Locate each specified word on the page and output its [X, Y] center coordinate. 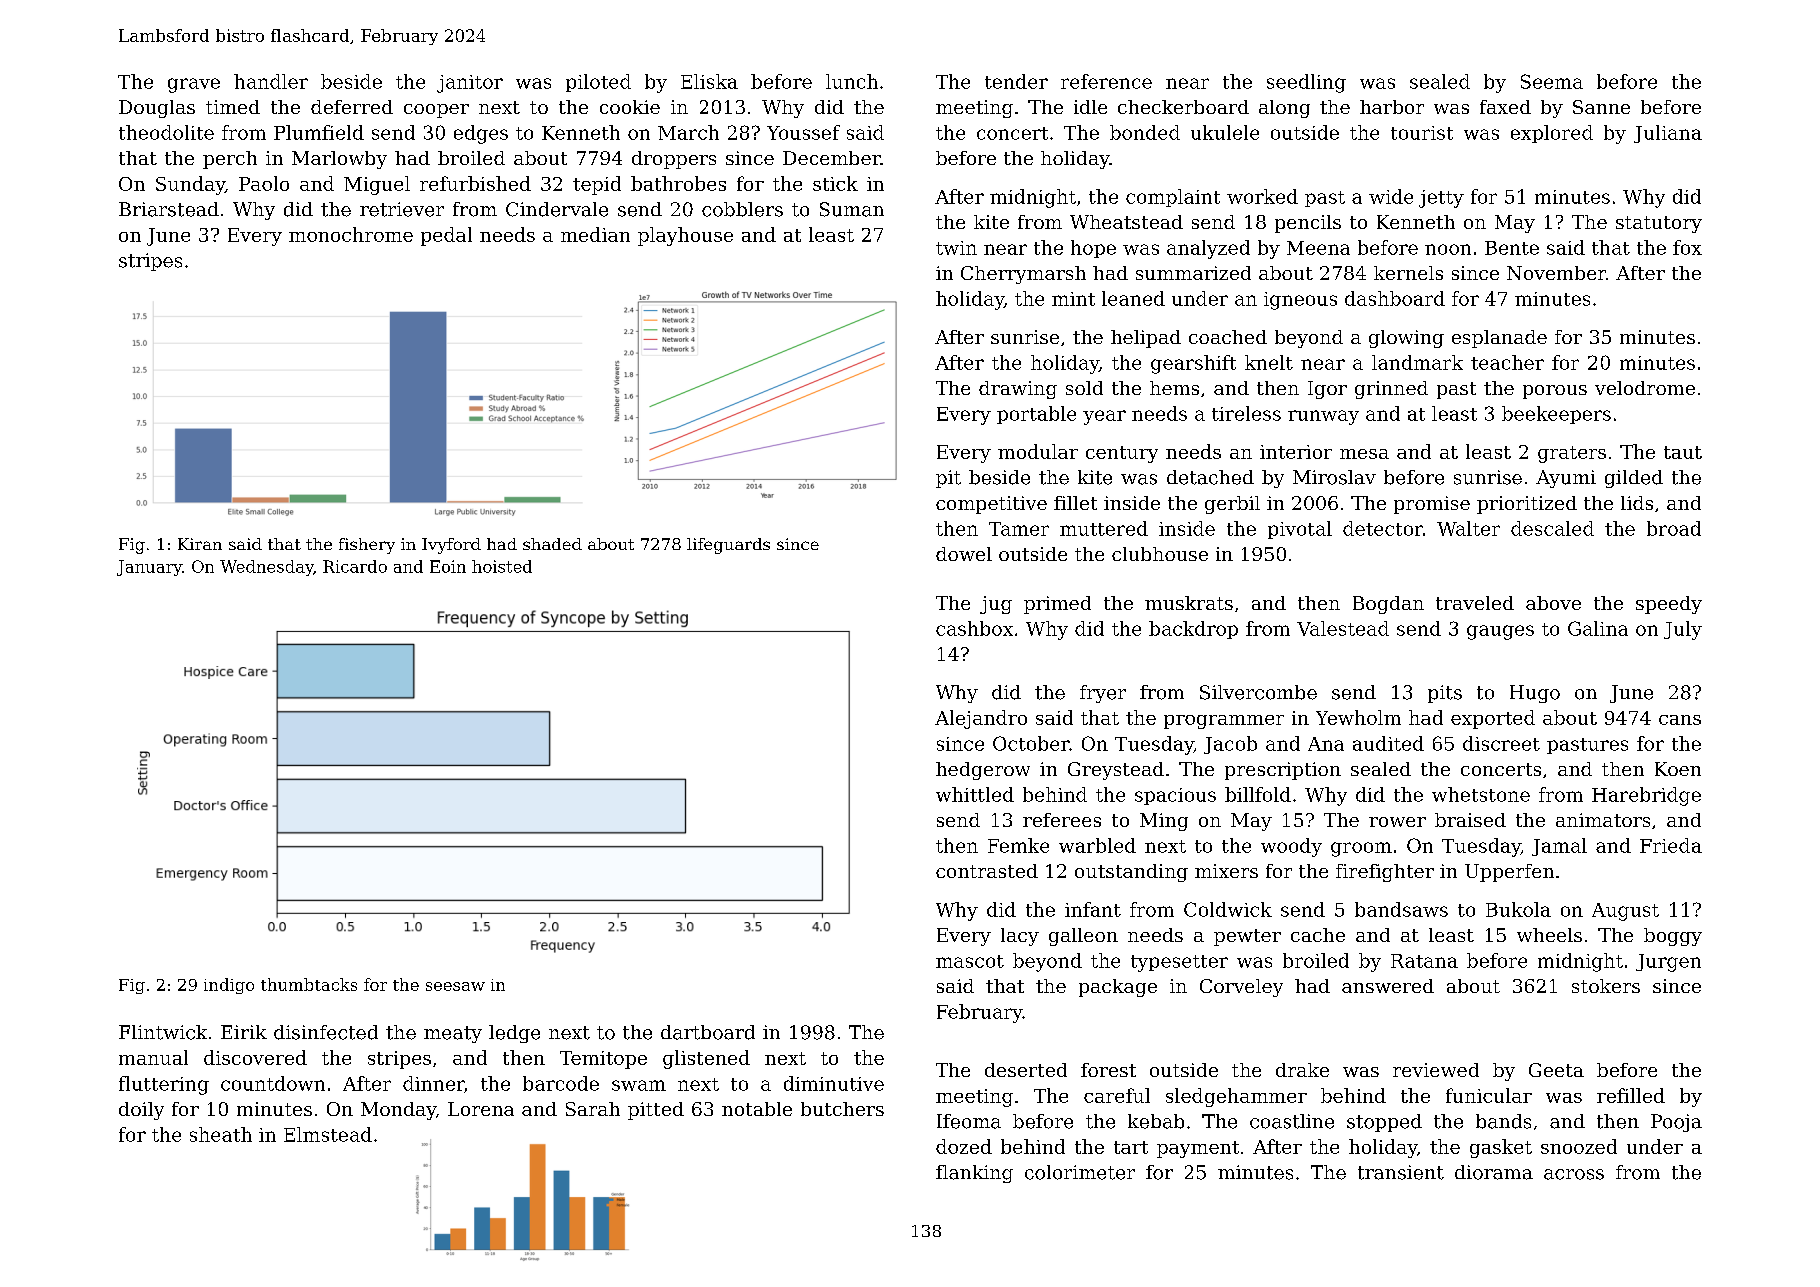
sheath [221, 1134]
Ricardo [355, 566]
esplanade [1499, 339]
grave [194, 85]
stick [835, 183]
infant [1093, 909]
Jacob [1230, 745]
